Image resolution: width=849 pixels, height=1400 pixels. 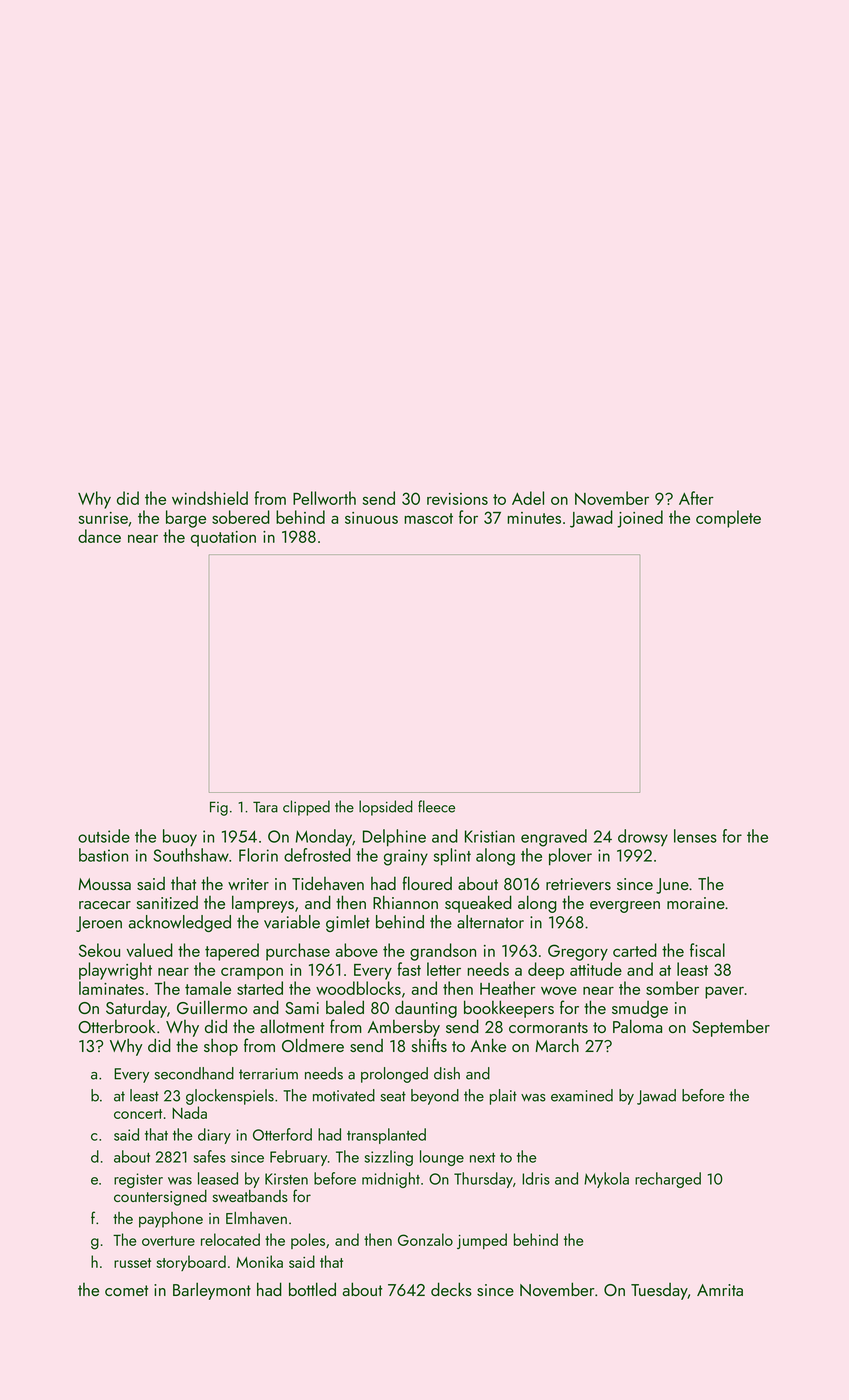 What do you see at coordinates (695, 836) in the page?
I see `lenses` at bounding box center [695, 836].
